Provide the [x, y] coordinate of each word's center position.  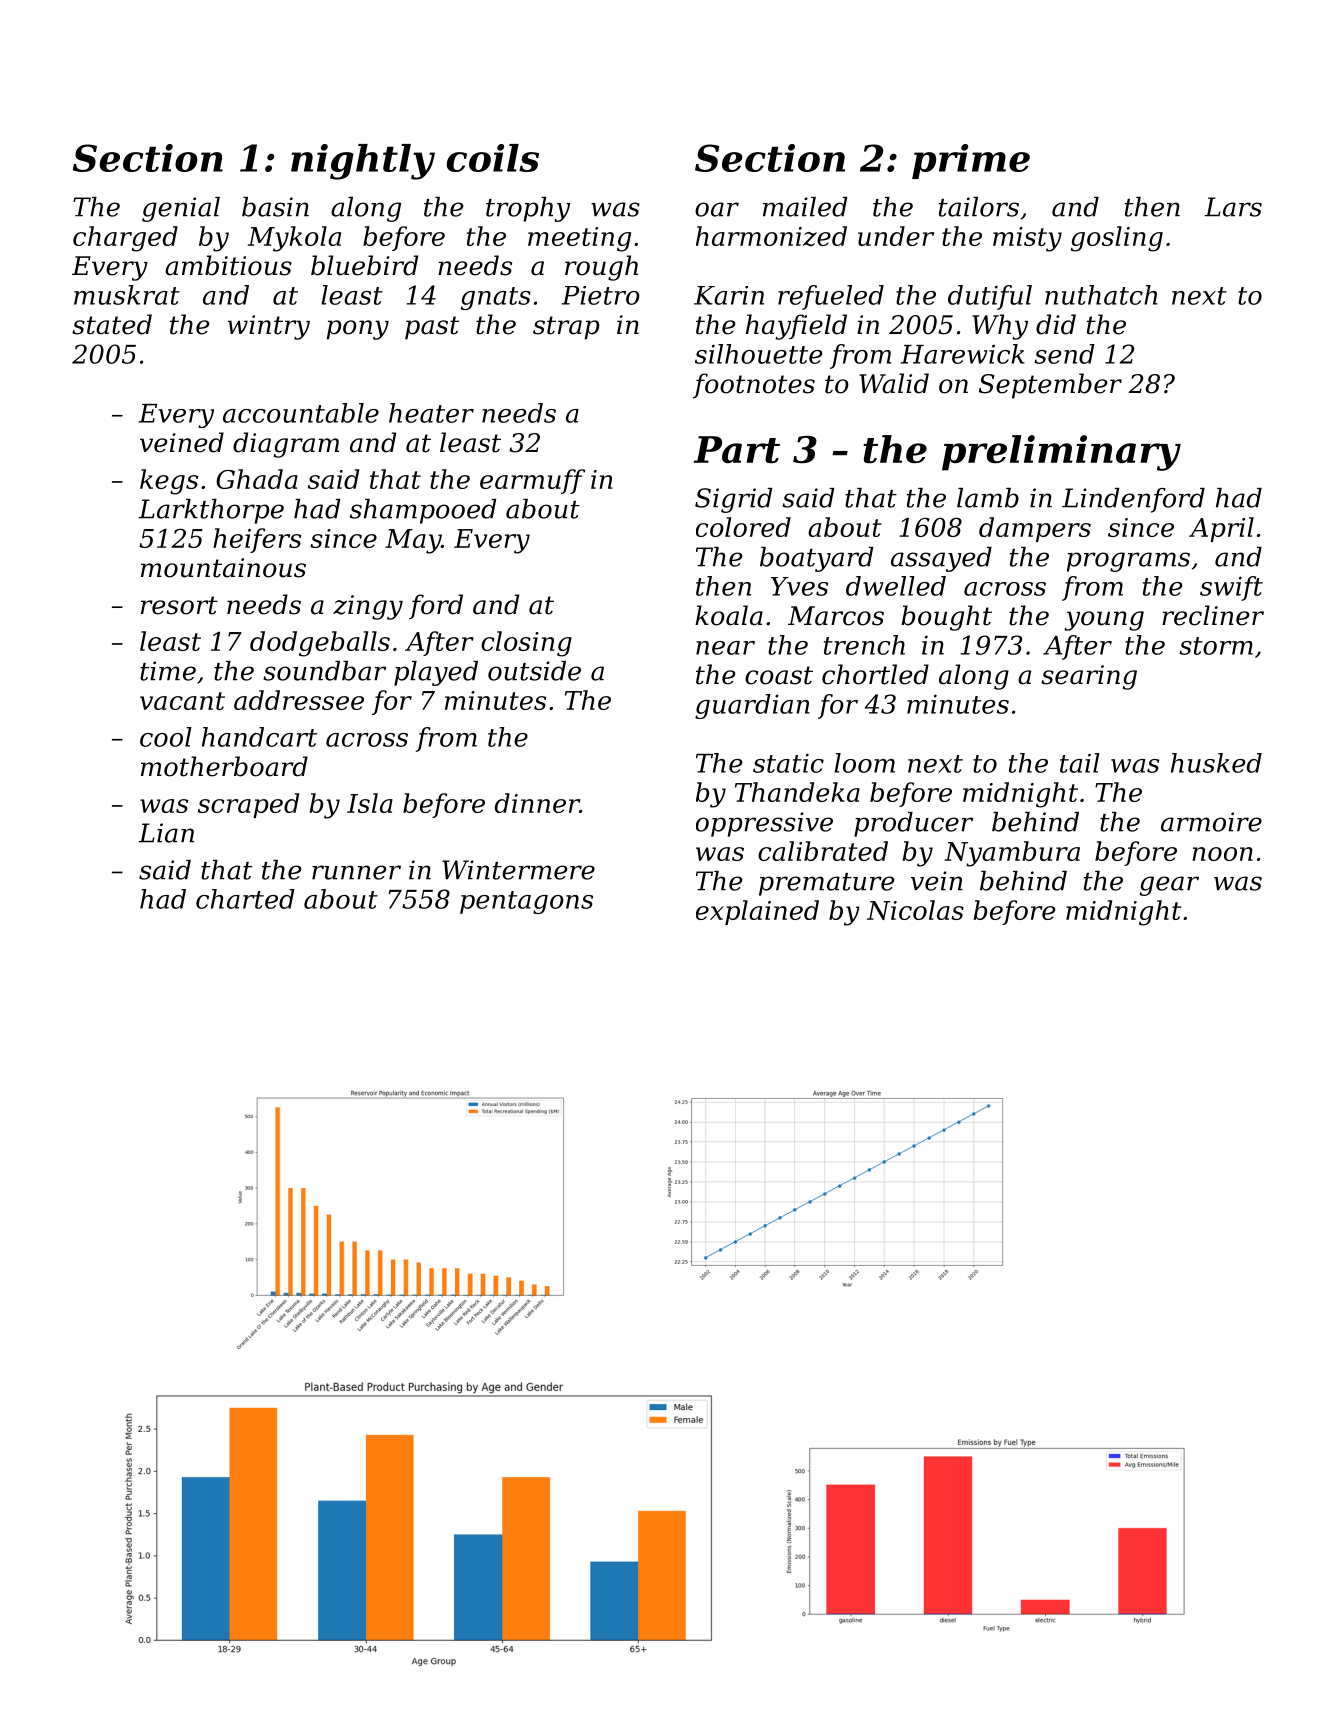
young [1104, 621]
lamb [988, 498]
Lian [166, 833]
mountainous [223, 568]
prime [971, 161]
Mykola [294, 239]
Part [737, 450]
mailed [805, 207]
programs [1128, 562]
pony [358, 330]
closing [526, 644]
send [1064, 354]
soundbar [324, 671]
